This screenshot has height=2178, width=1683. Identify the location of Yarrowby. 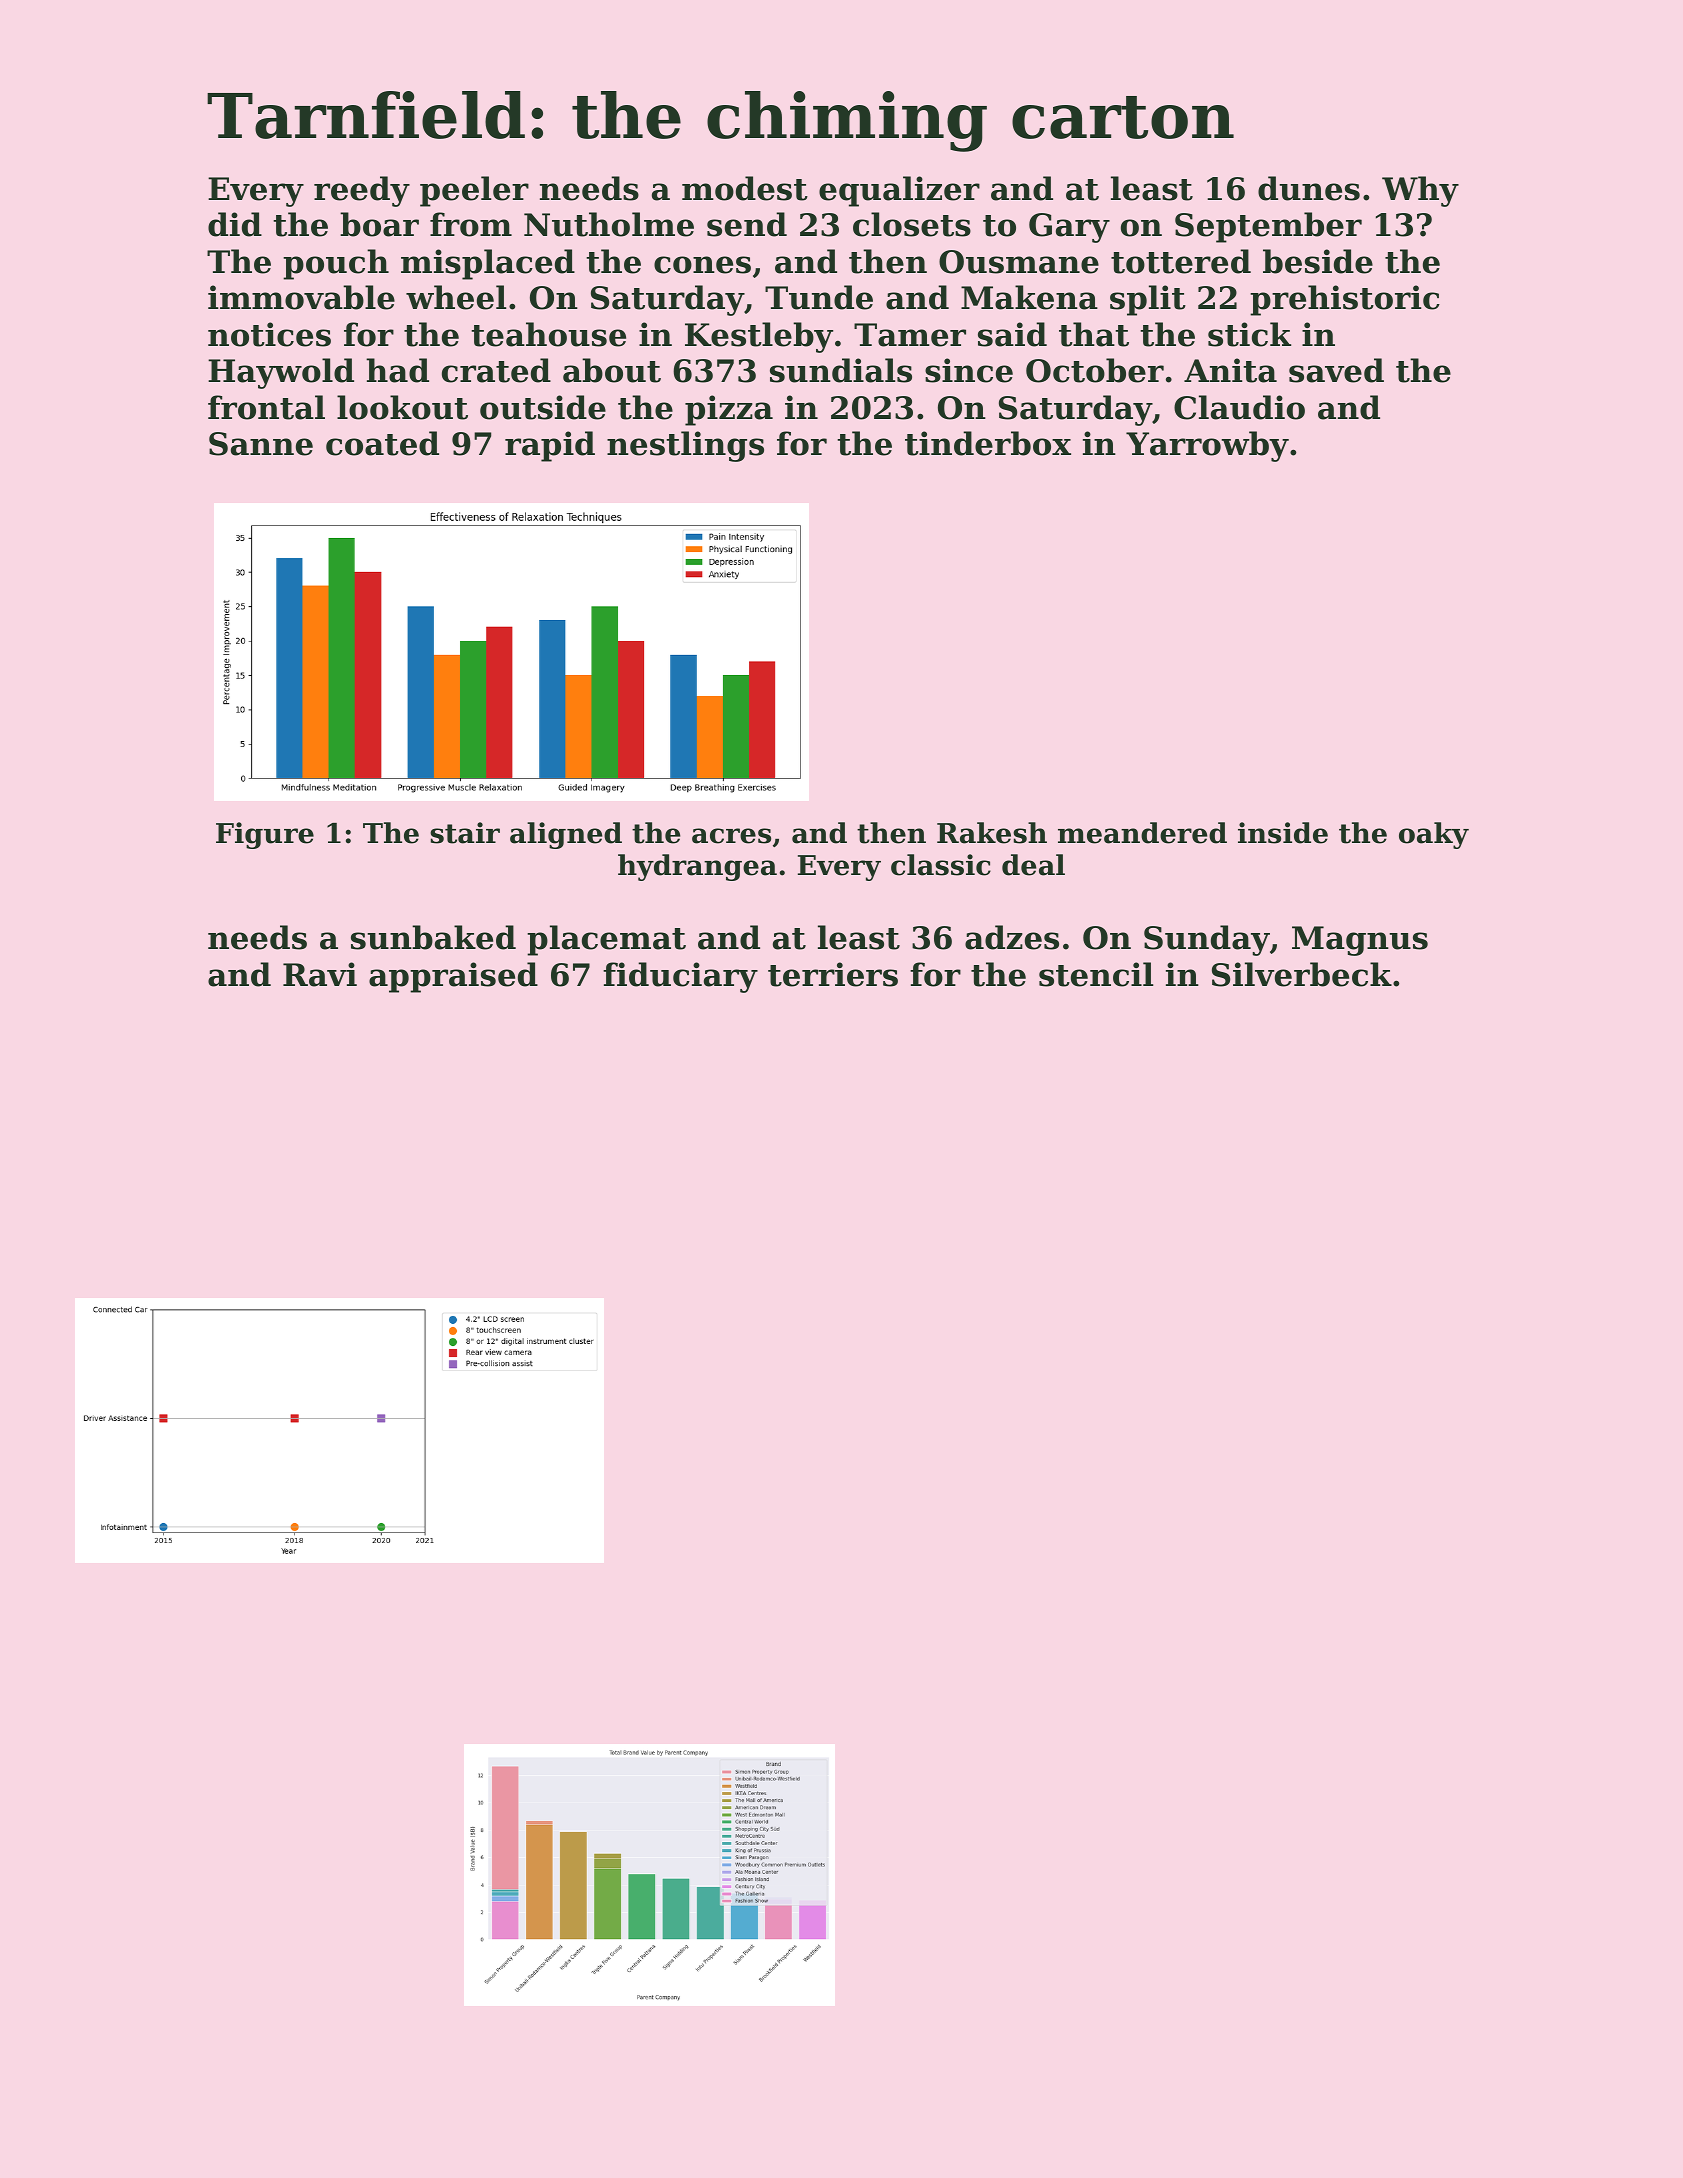
(1207, 446).
